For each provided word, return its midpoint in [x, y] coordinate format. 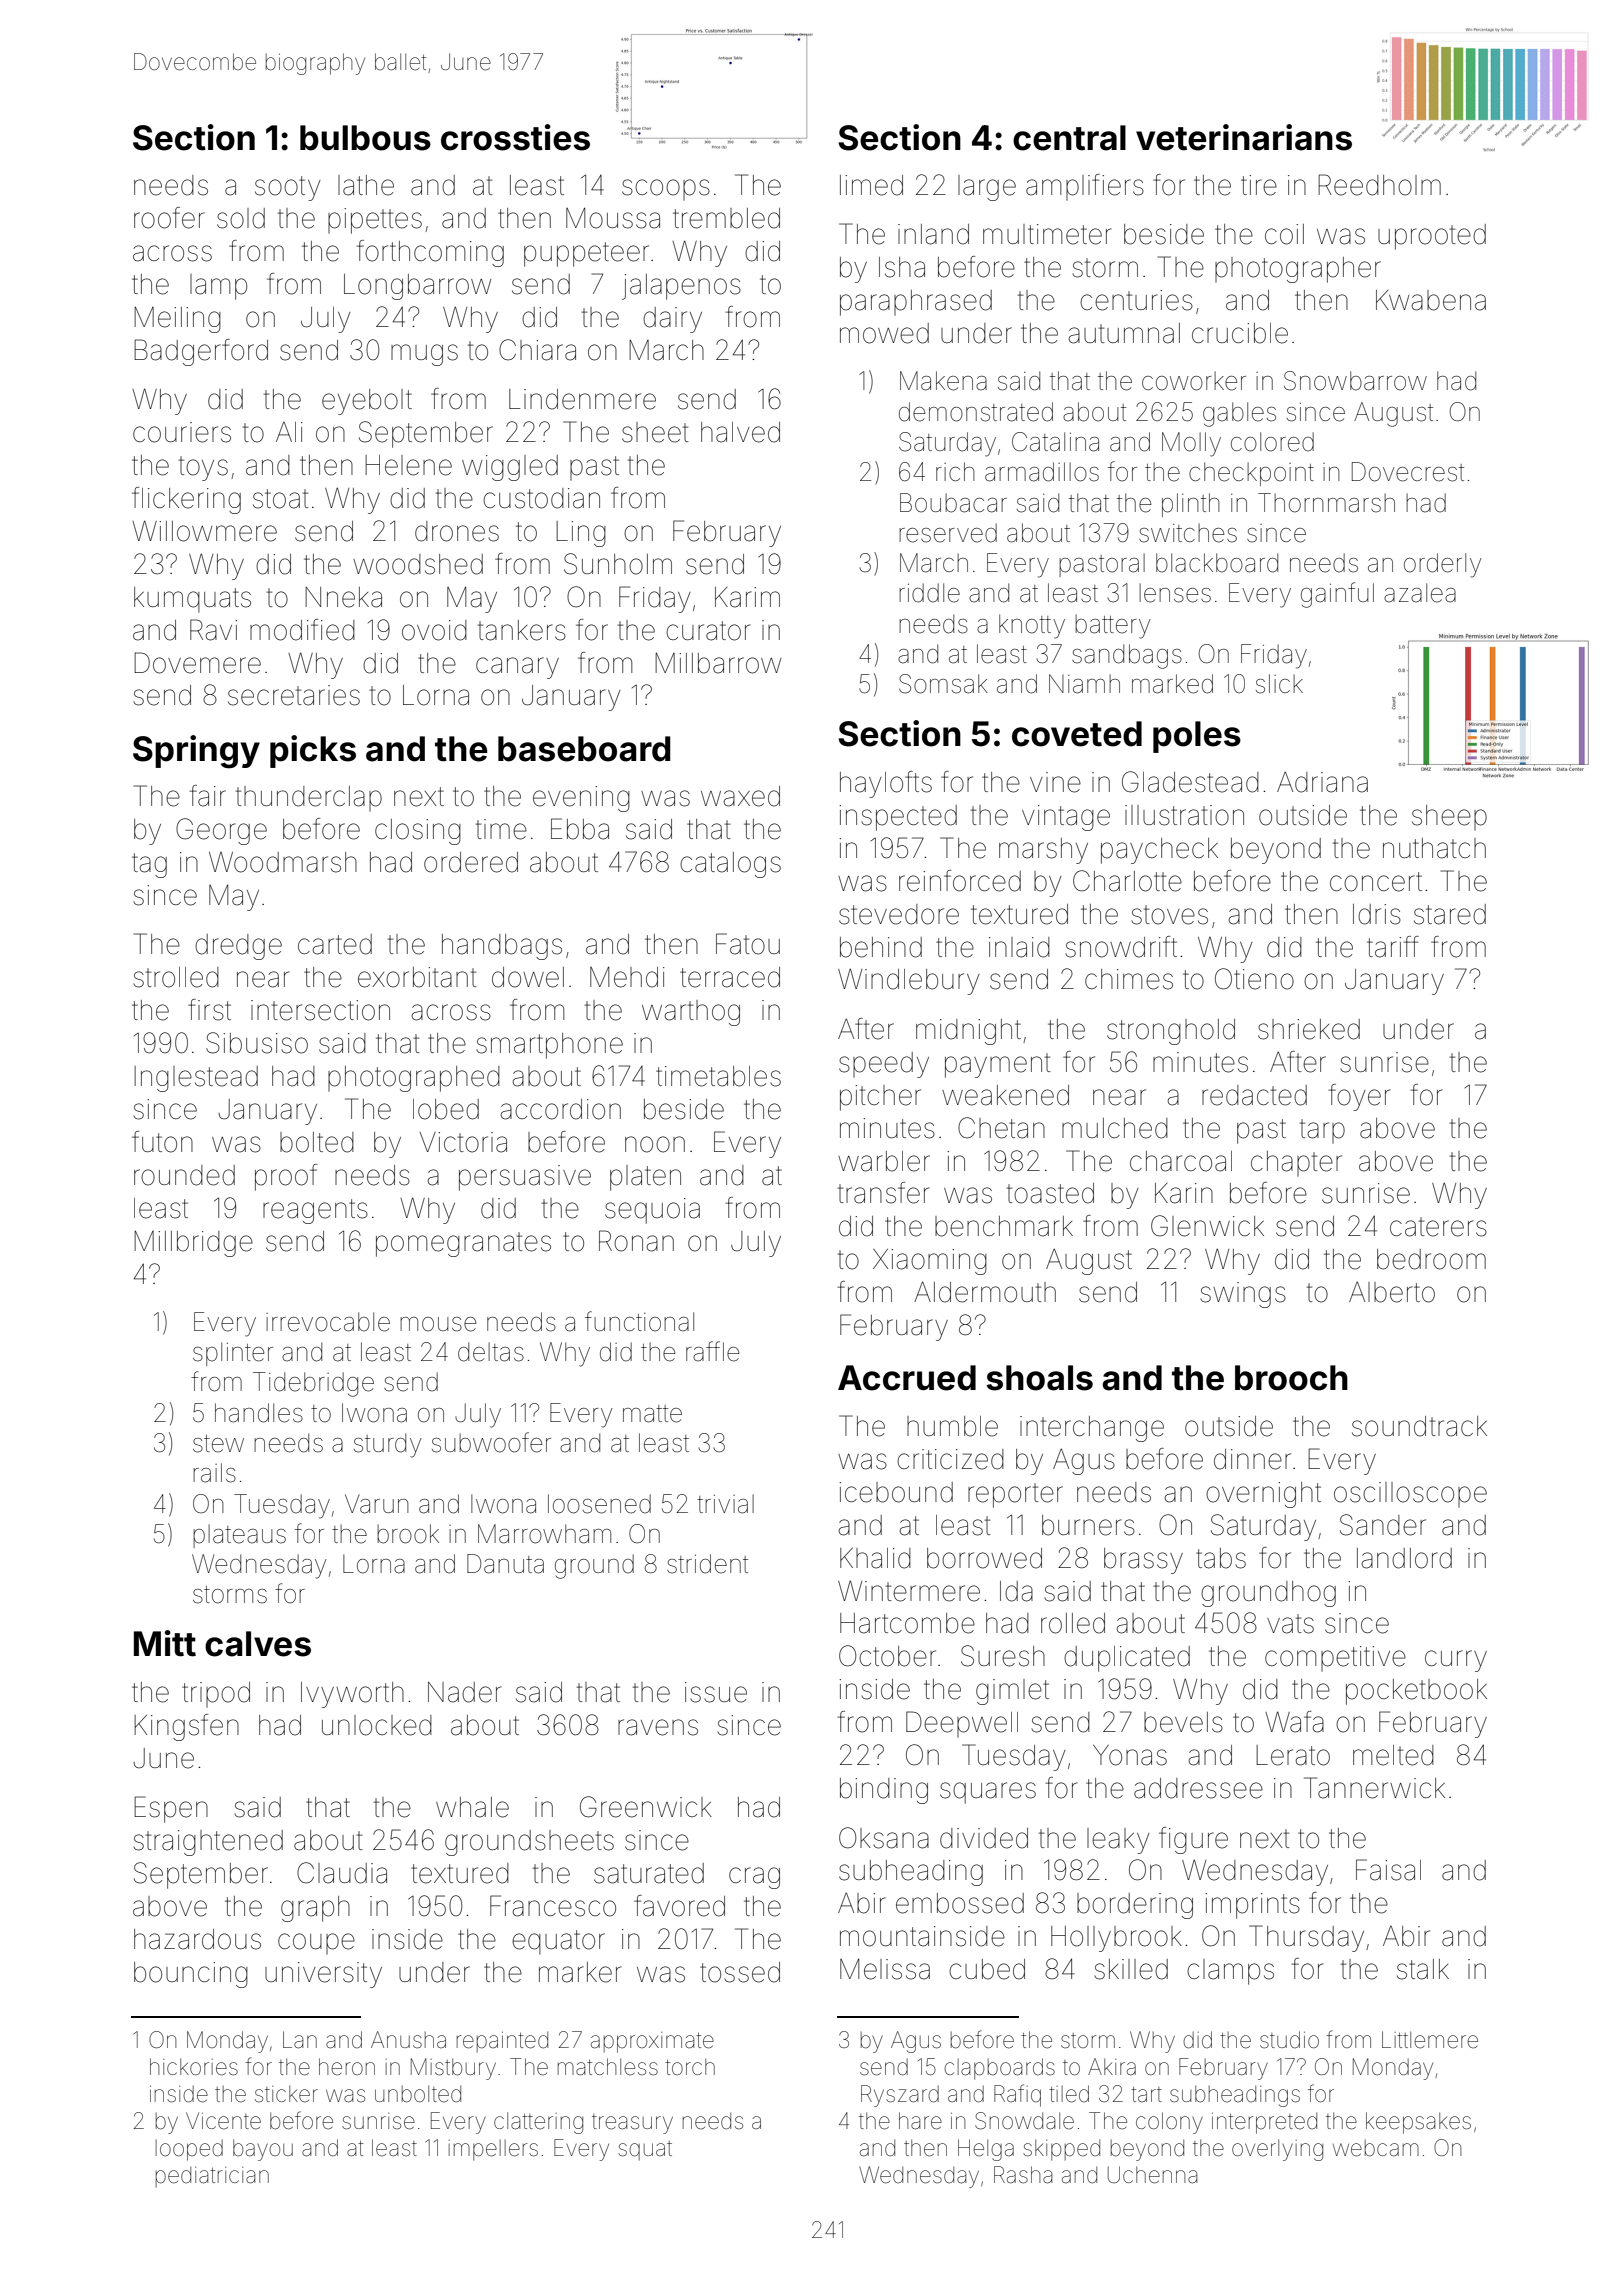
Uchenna [1152, 2175]
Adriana [1322, 782]
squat [645, 2151]
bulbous [365, 138]
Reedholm [1379, 185]
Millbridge [193, 1244]
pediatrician [212, 2176]
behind [881, 947]
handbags [502, 947]
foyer [1360, 1097]
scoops [666, 189]
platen [645, 1178]
